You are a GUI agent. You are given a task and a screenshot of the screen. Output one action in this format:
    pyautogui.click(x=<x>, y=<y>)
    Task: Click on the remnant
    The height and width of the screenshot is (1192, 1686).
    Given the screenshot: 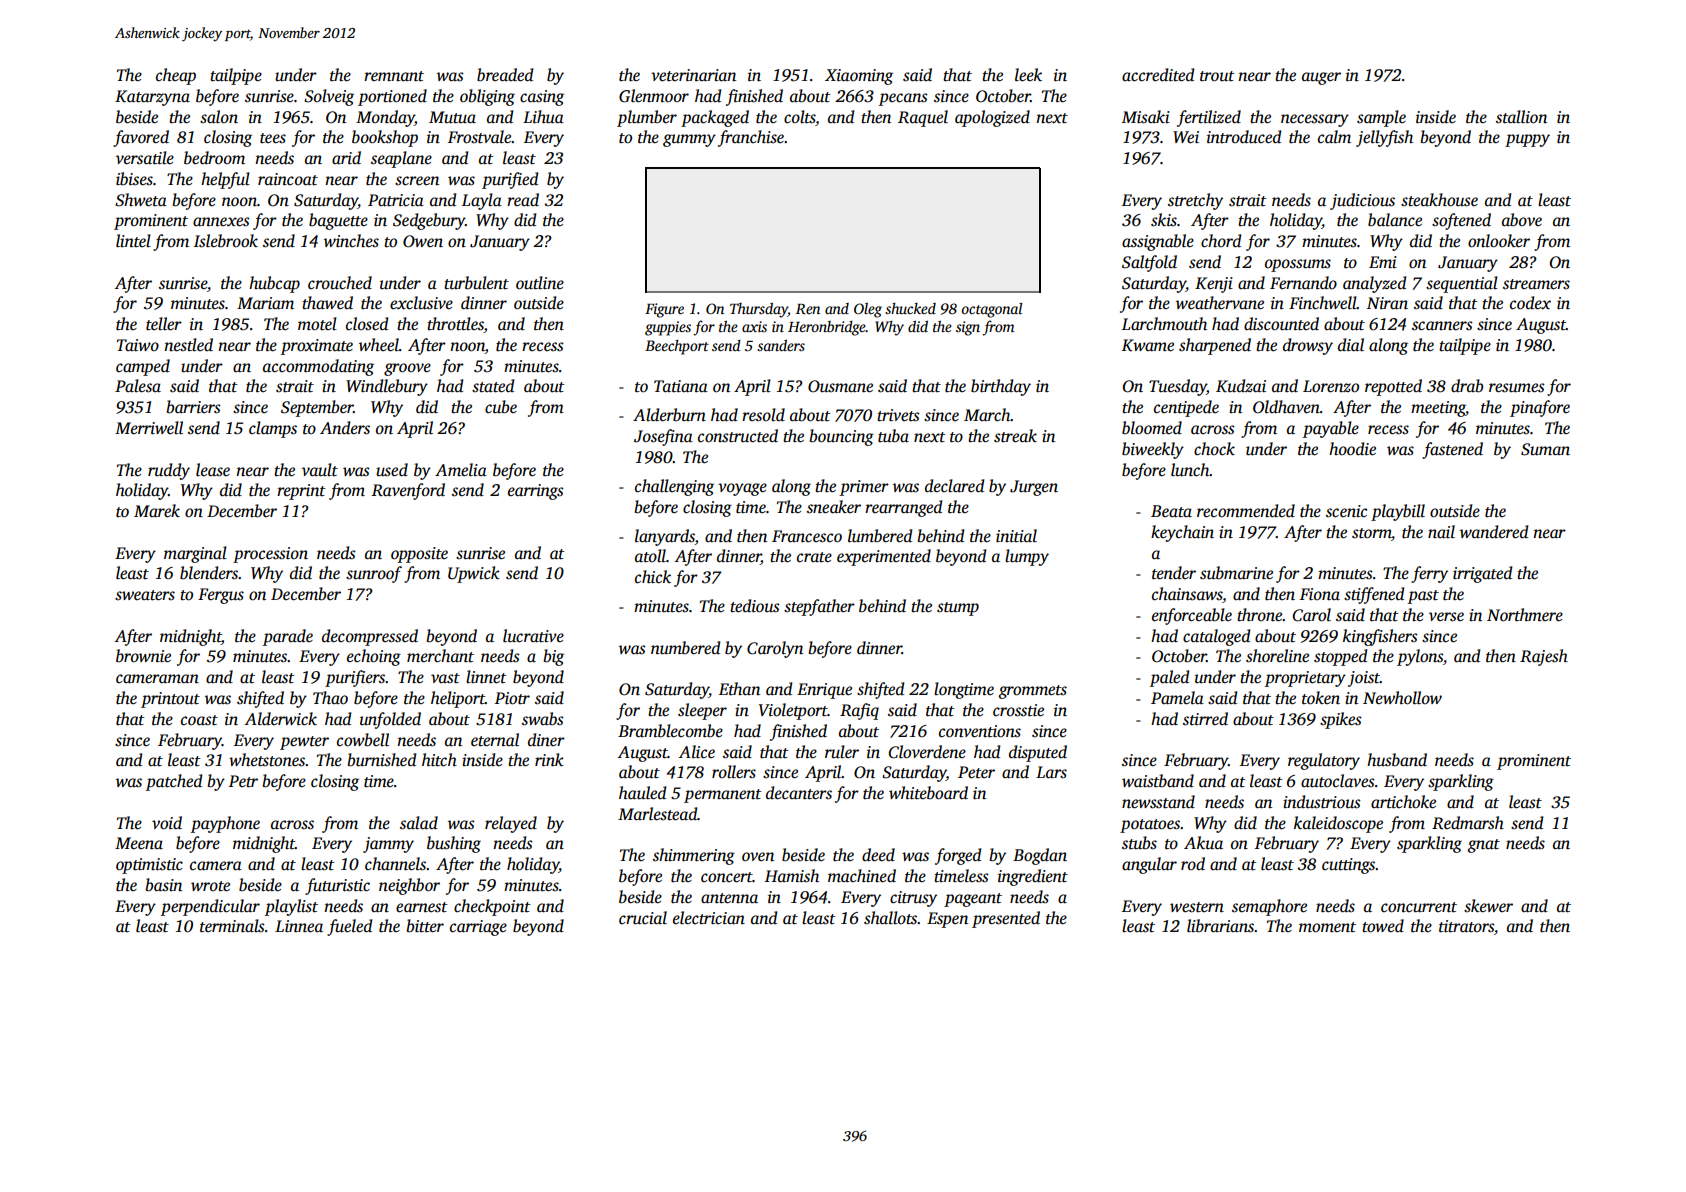 What is the action you would take?
    pyautogui.click(x=394, y=76)
